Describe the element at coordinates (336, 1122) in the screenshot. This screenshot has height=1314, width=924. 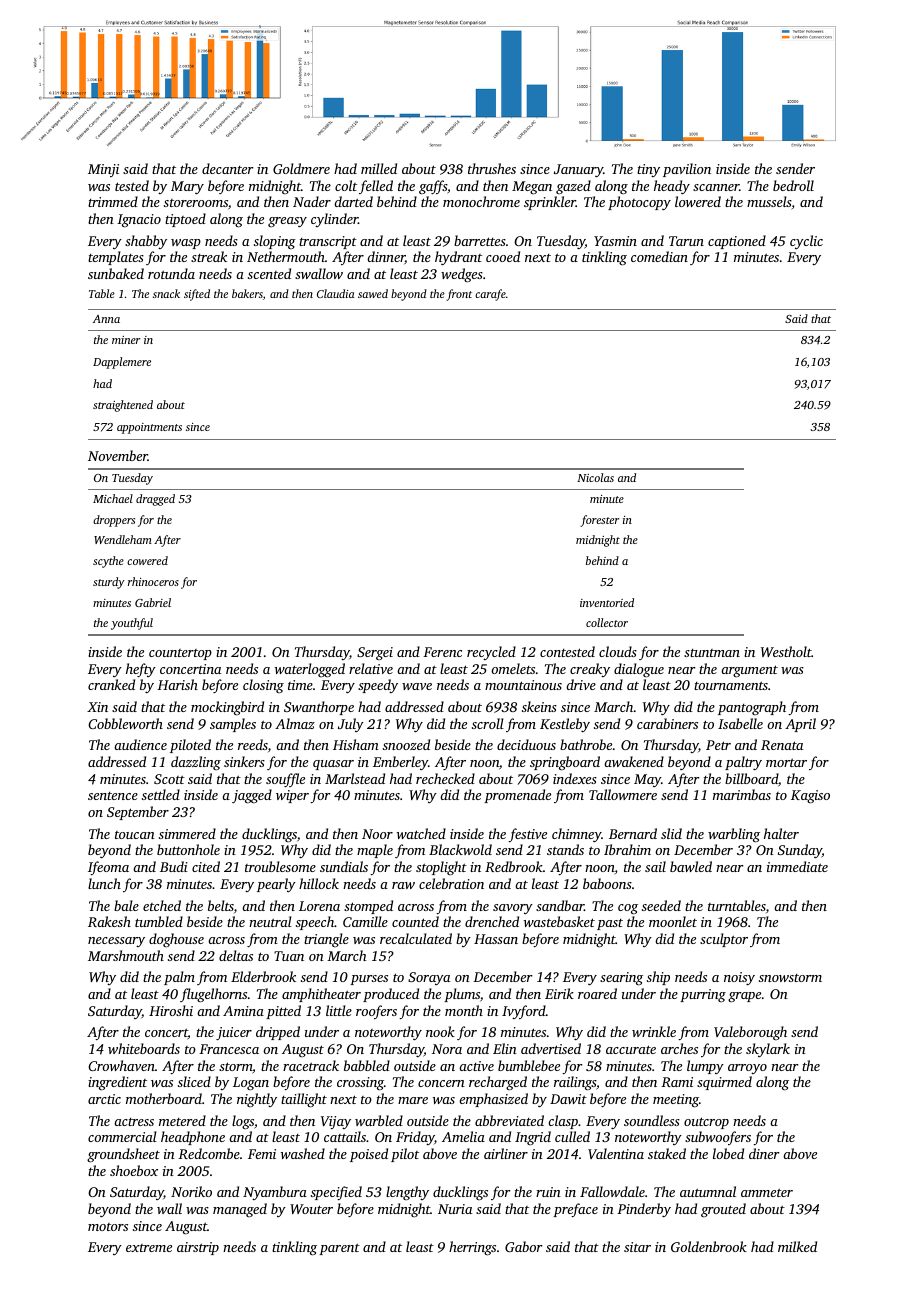
I see `Vijay` at that location.
